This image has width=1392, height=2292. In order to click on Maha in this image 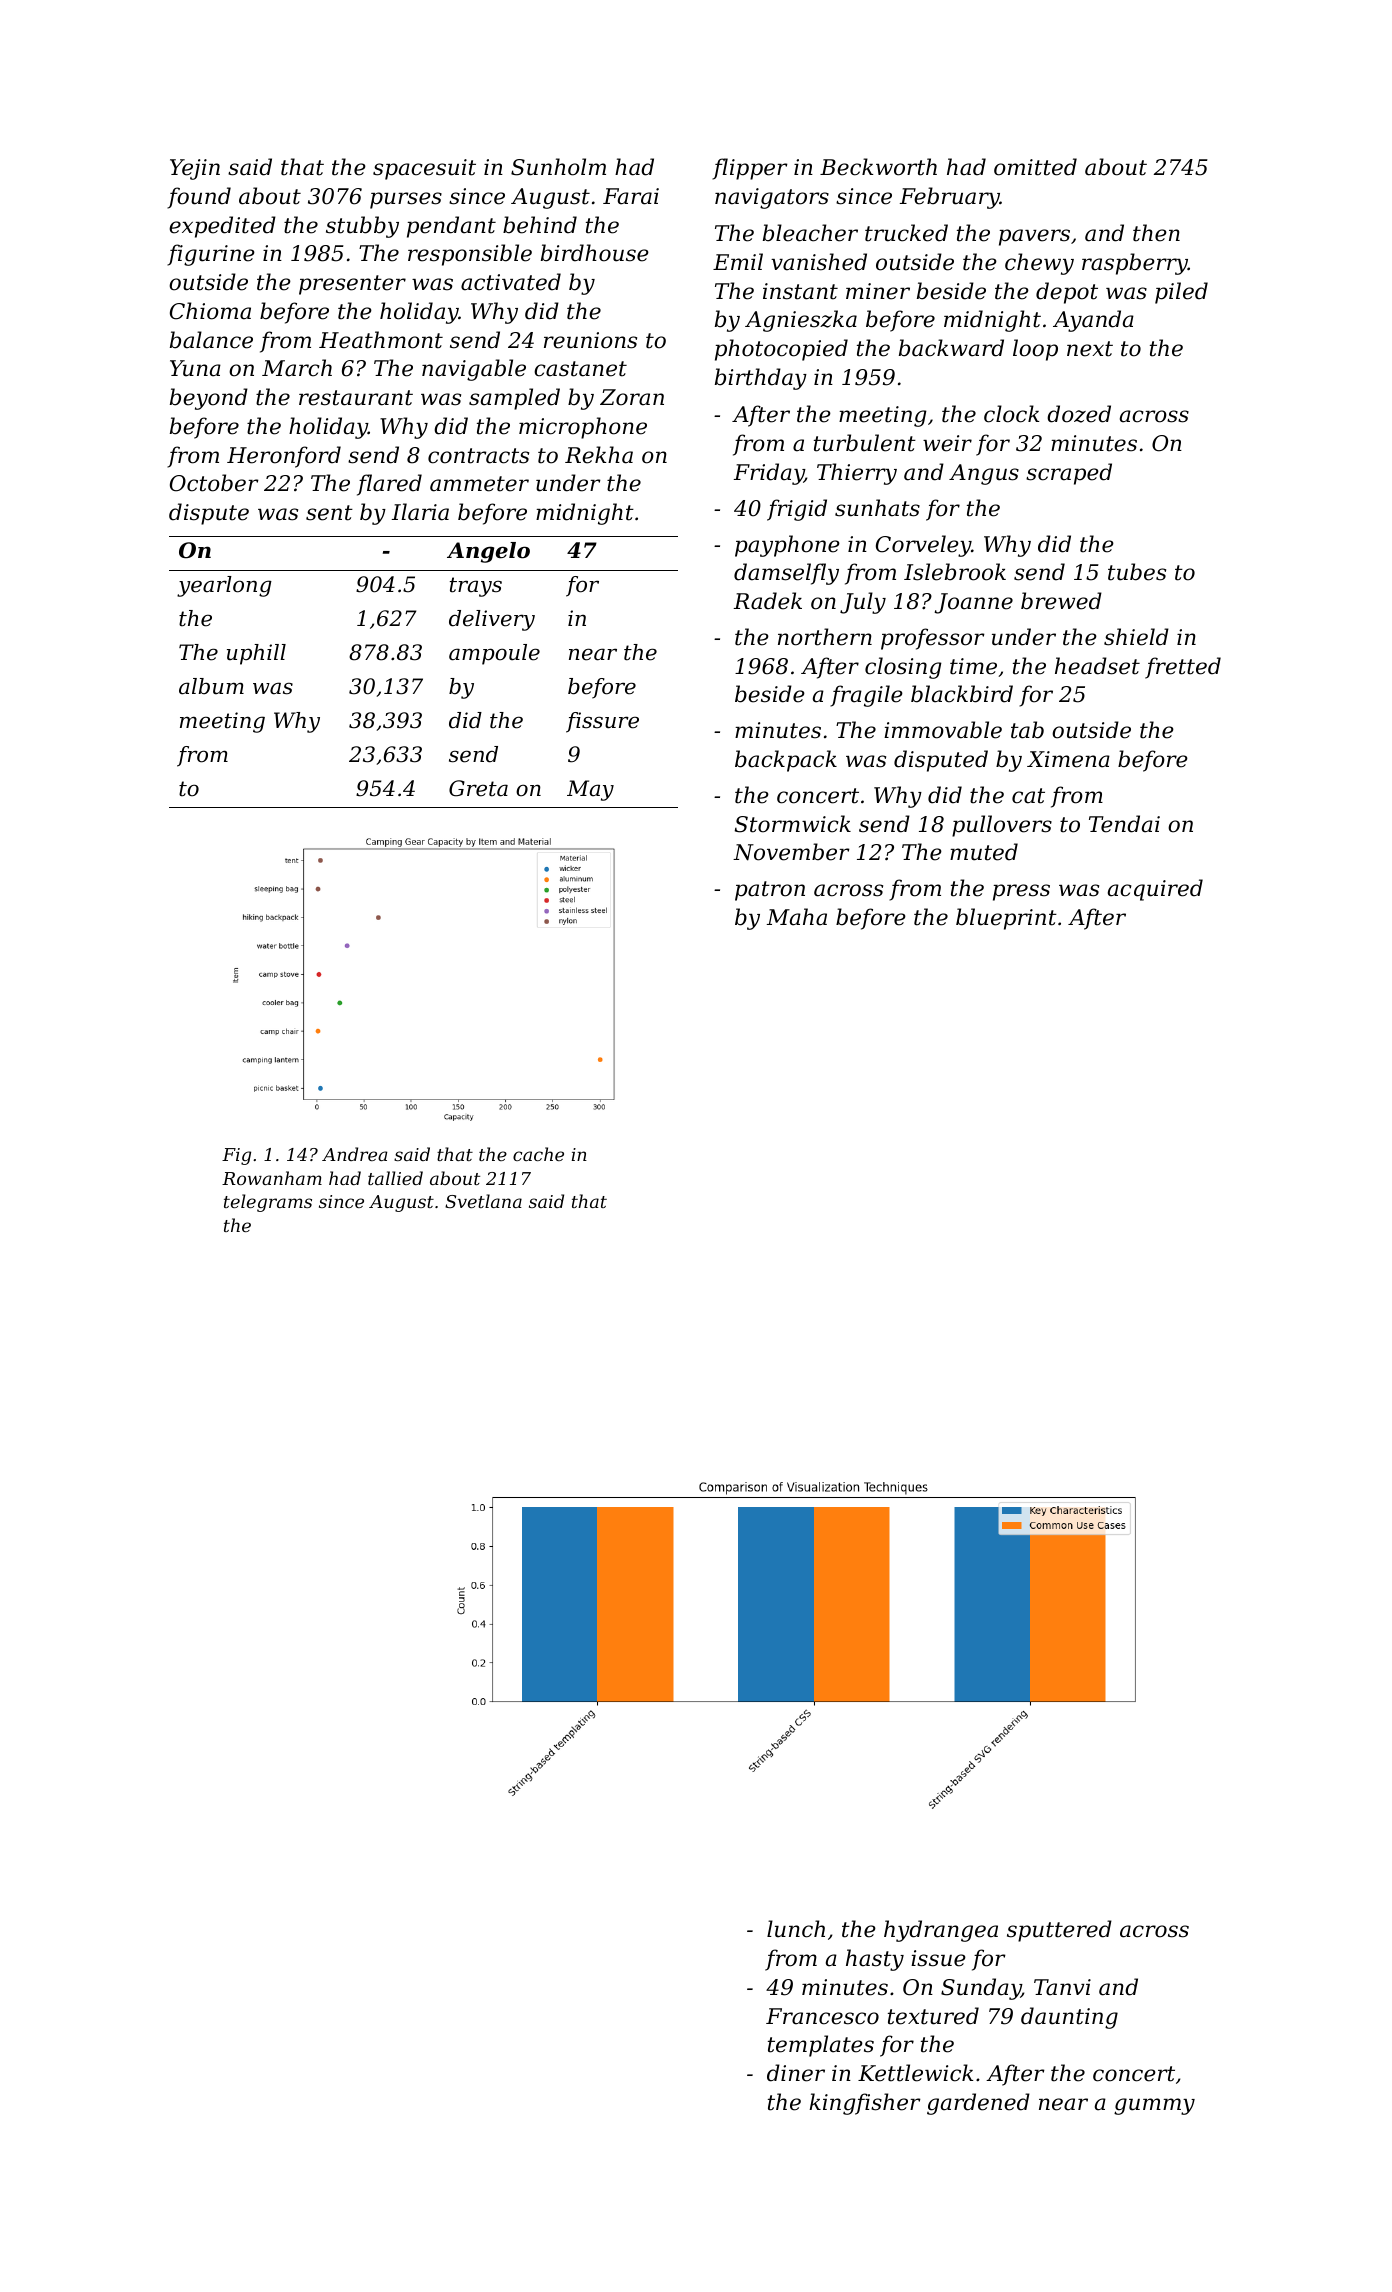, I will do `click(797, 917)`.
